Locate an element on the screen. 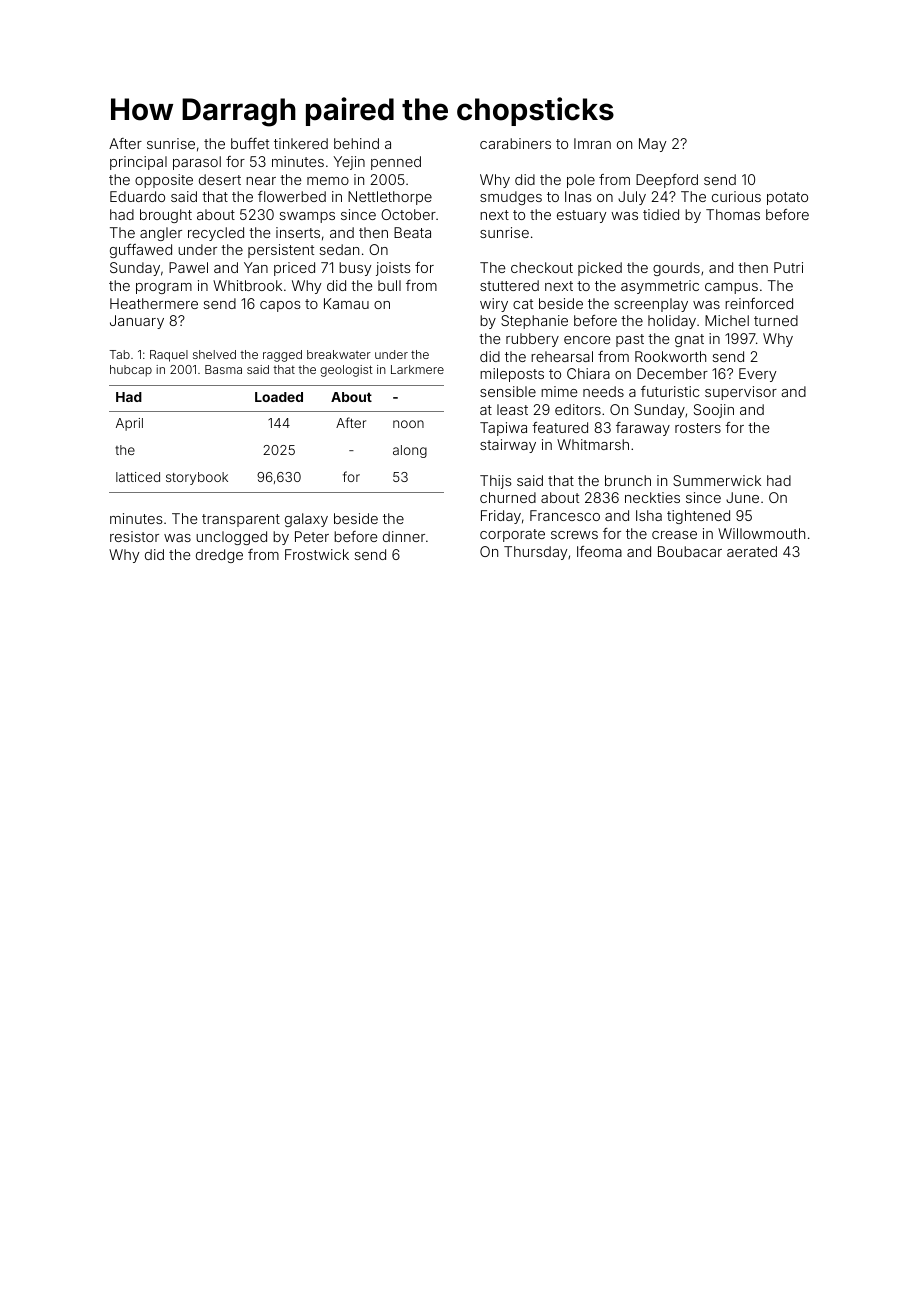  shelved is located at coordinates (214, 354).
